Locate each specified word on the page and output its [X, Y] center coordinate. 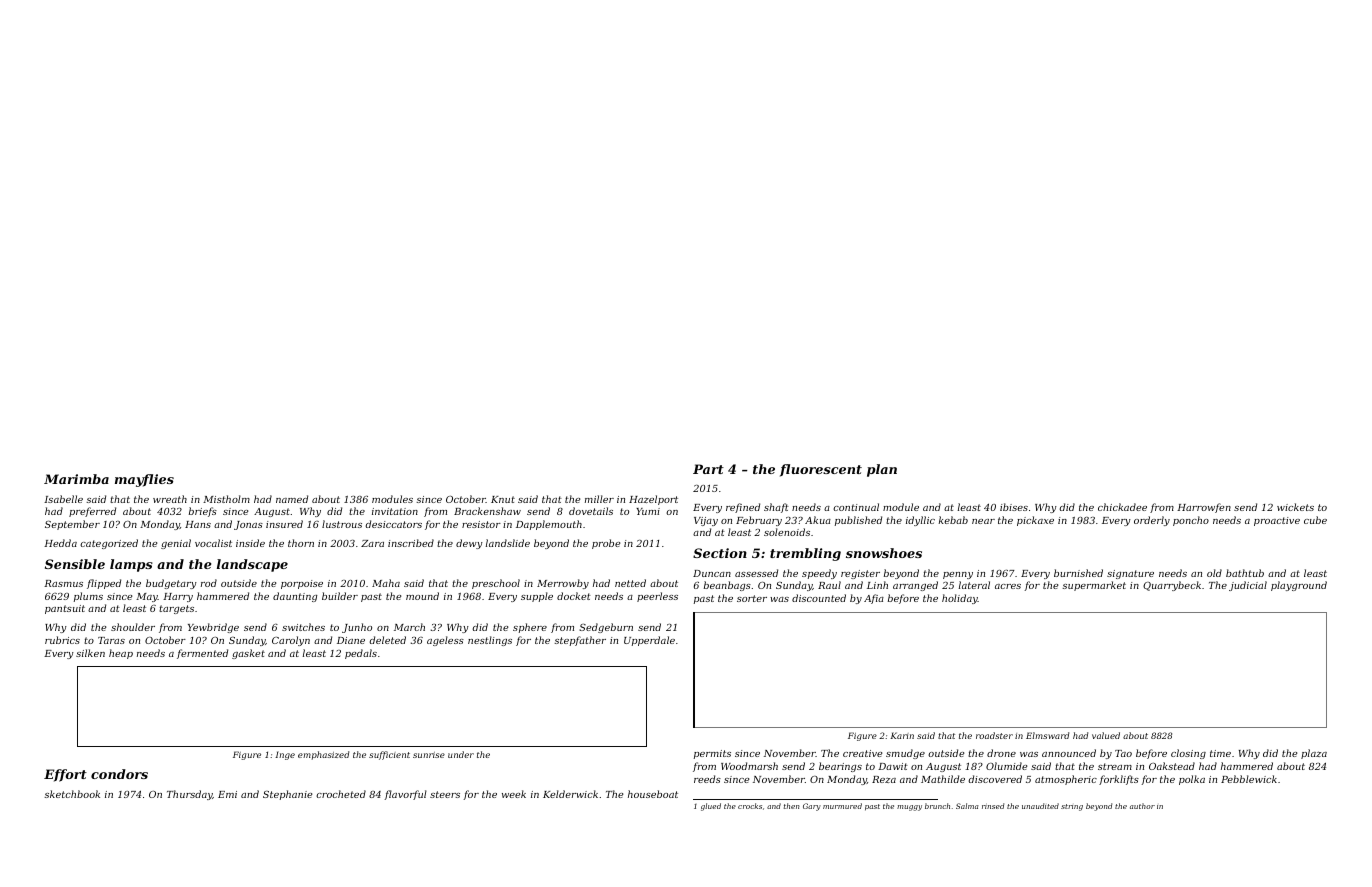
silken [90, 653]
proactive [1277, 521]
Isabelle [63, 499]
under [461, 754]
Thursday [189, 795]
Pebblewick [1249, 779]
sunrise [429, 755]
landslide [508, 543]
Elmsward [1047, 735]
